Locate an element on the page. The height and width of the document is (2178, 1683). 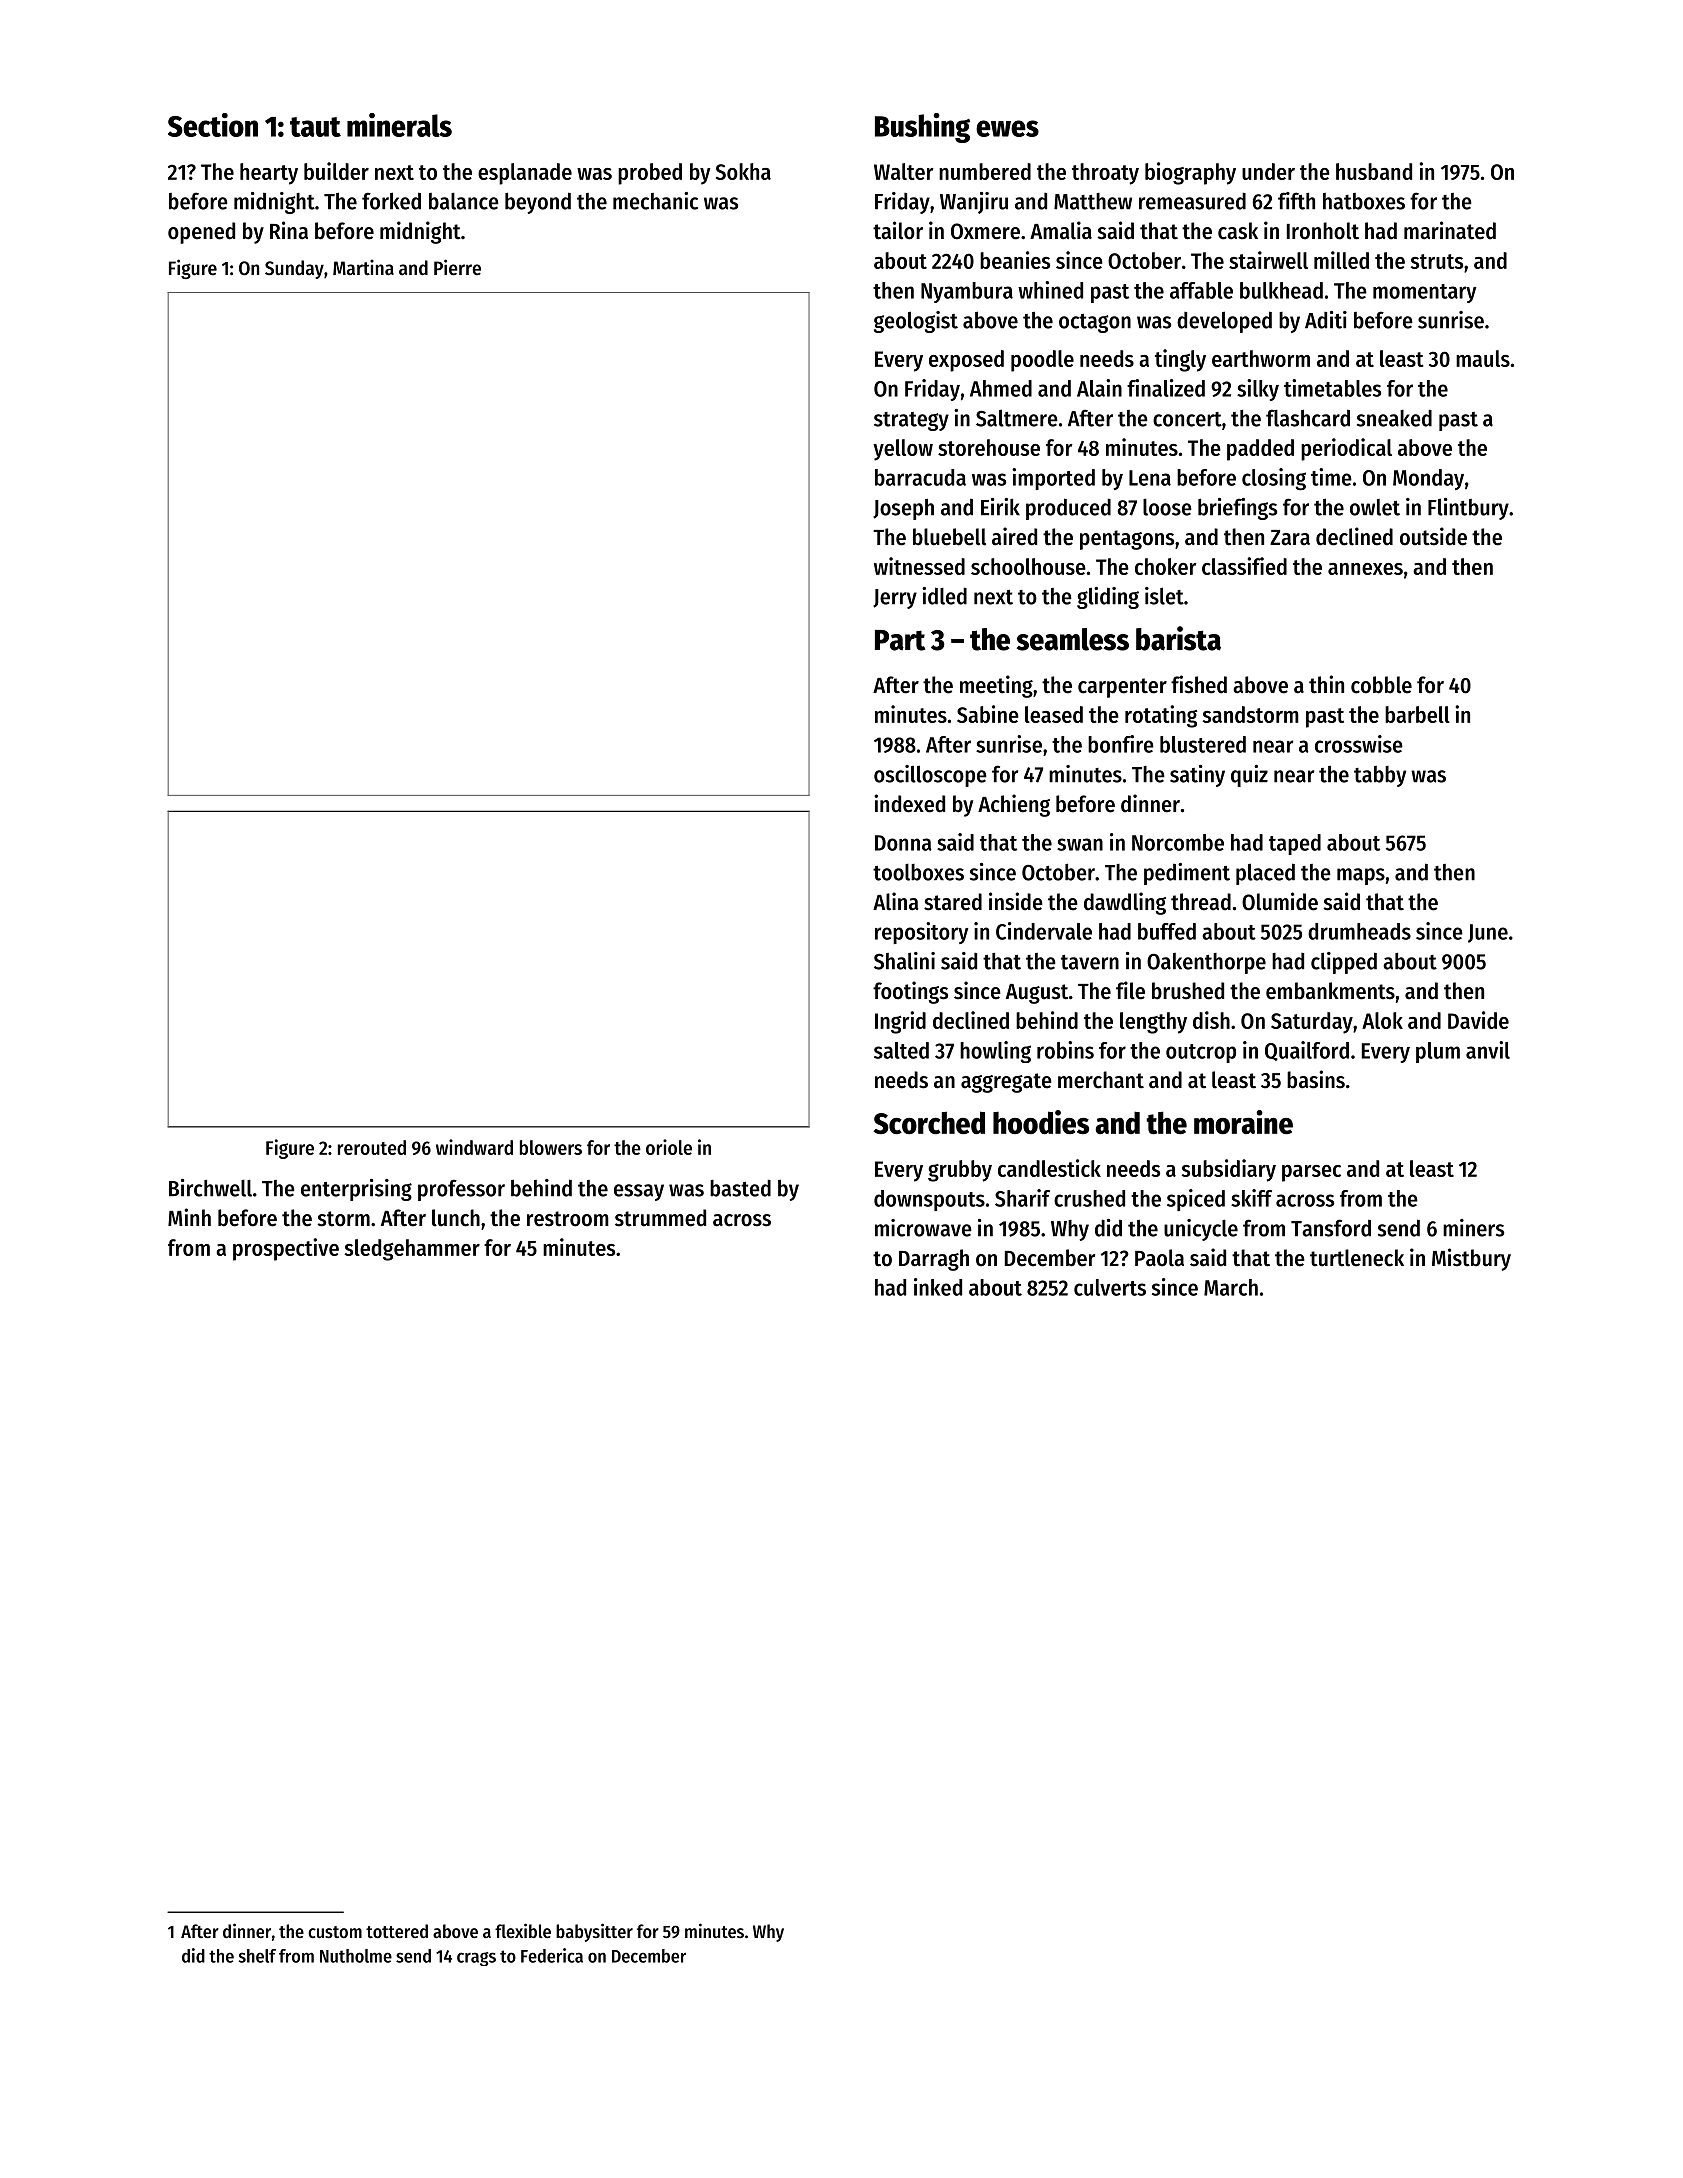
tottered is located at coordinates (397, 1931).
